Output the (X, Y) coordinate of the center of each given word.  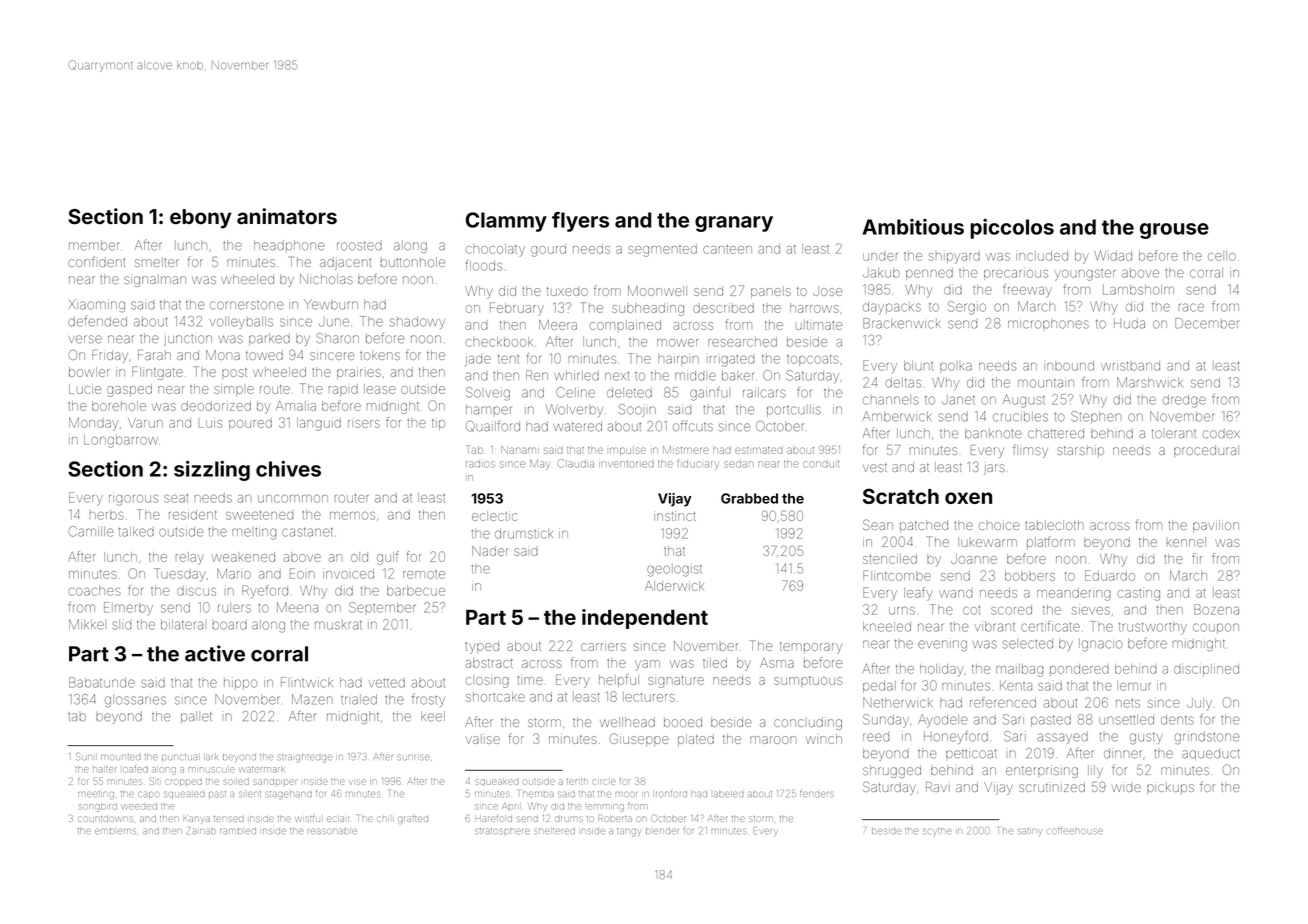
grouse (1174, 231)
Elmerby (128, 608)
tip (438, 424)
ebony (201, 219)
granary (734, 224)
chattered (1056, 433)
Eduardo (1110, 575)
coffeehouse (1075, 831)
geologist (674, 570)
